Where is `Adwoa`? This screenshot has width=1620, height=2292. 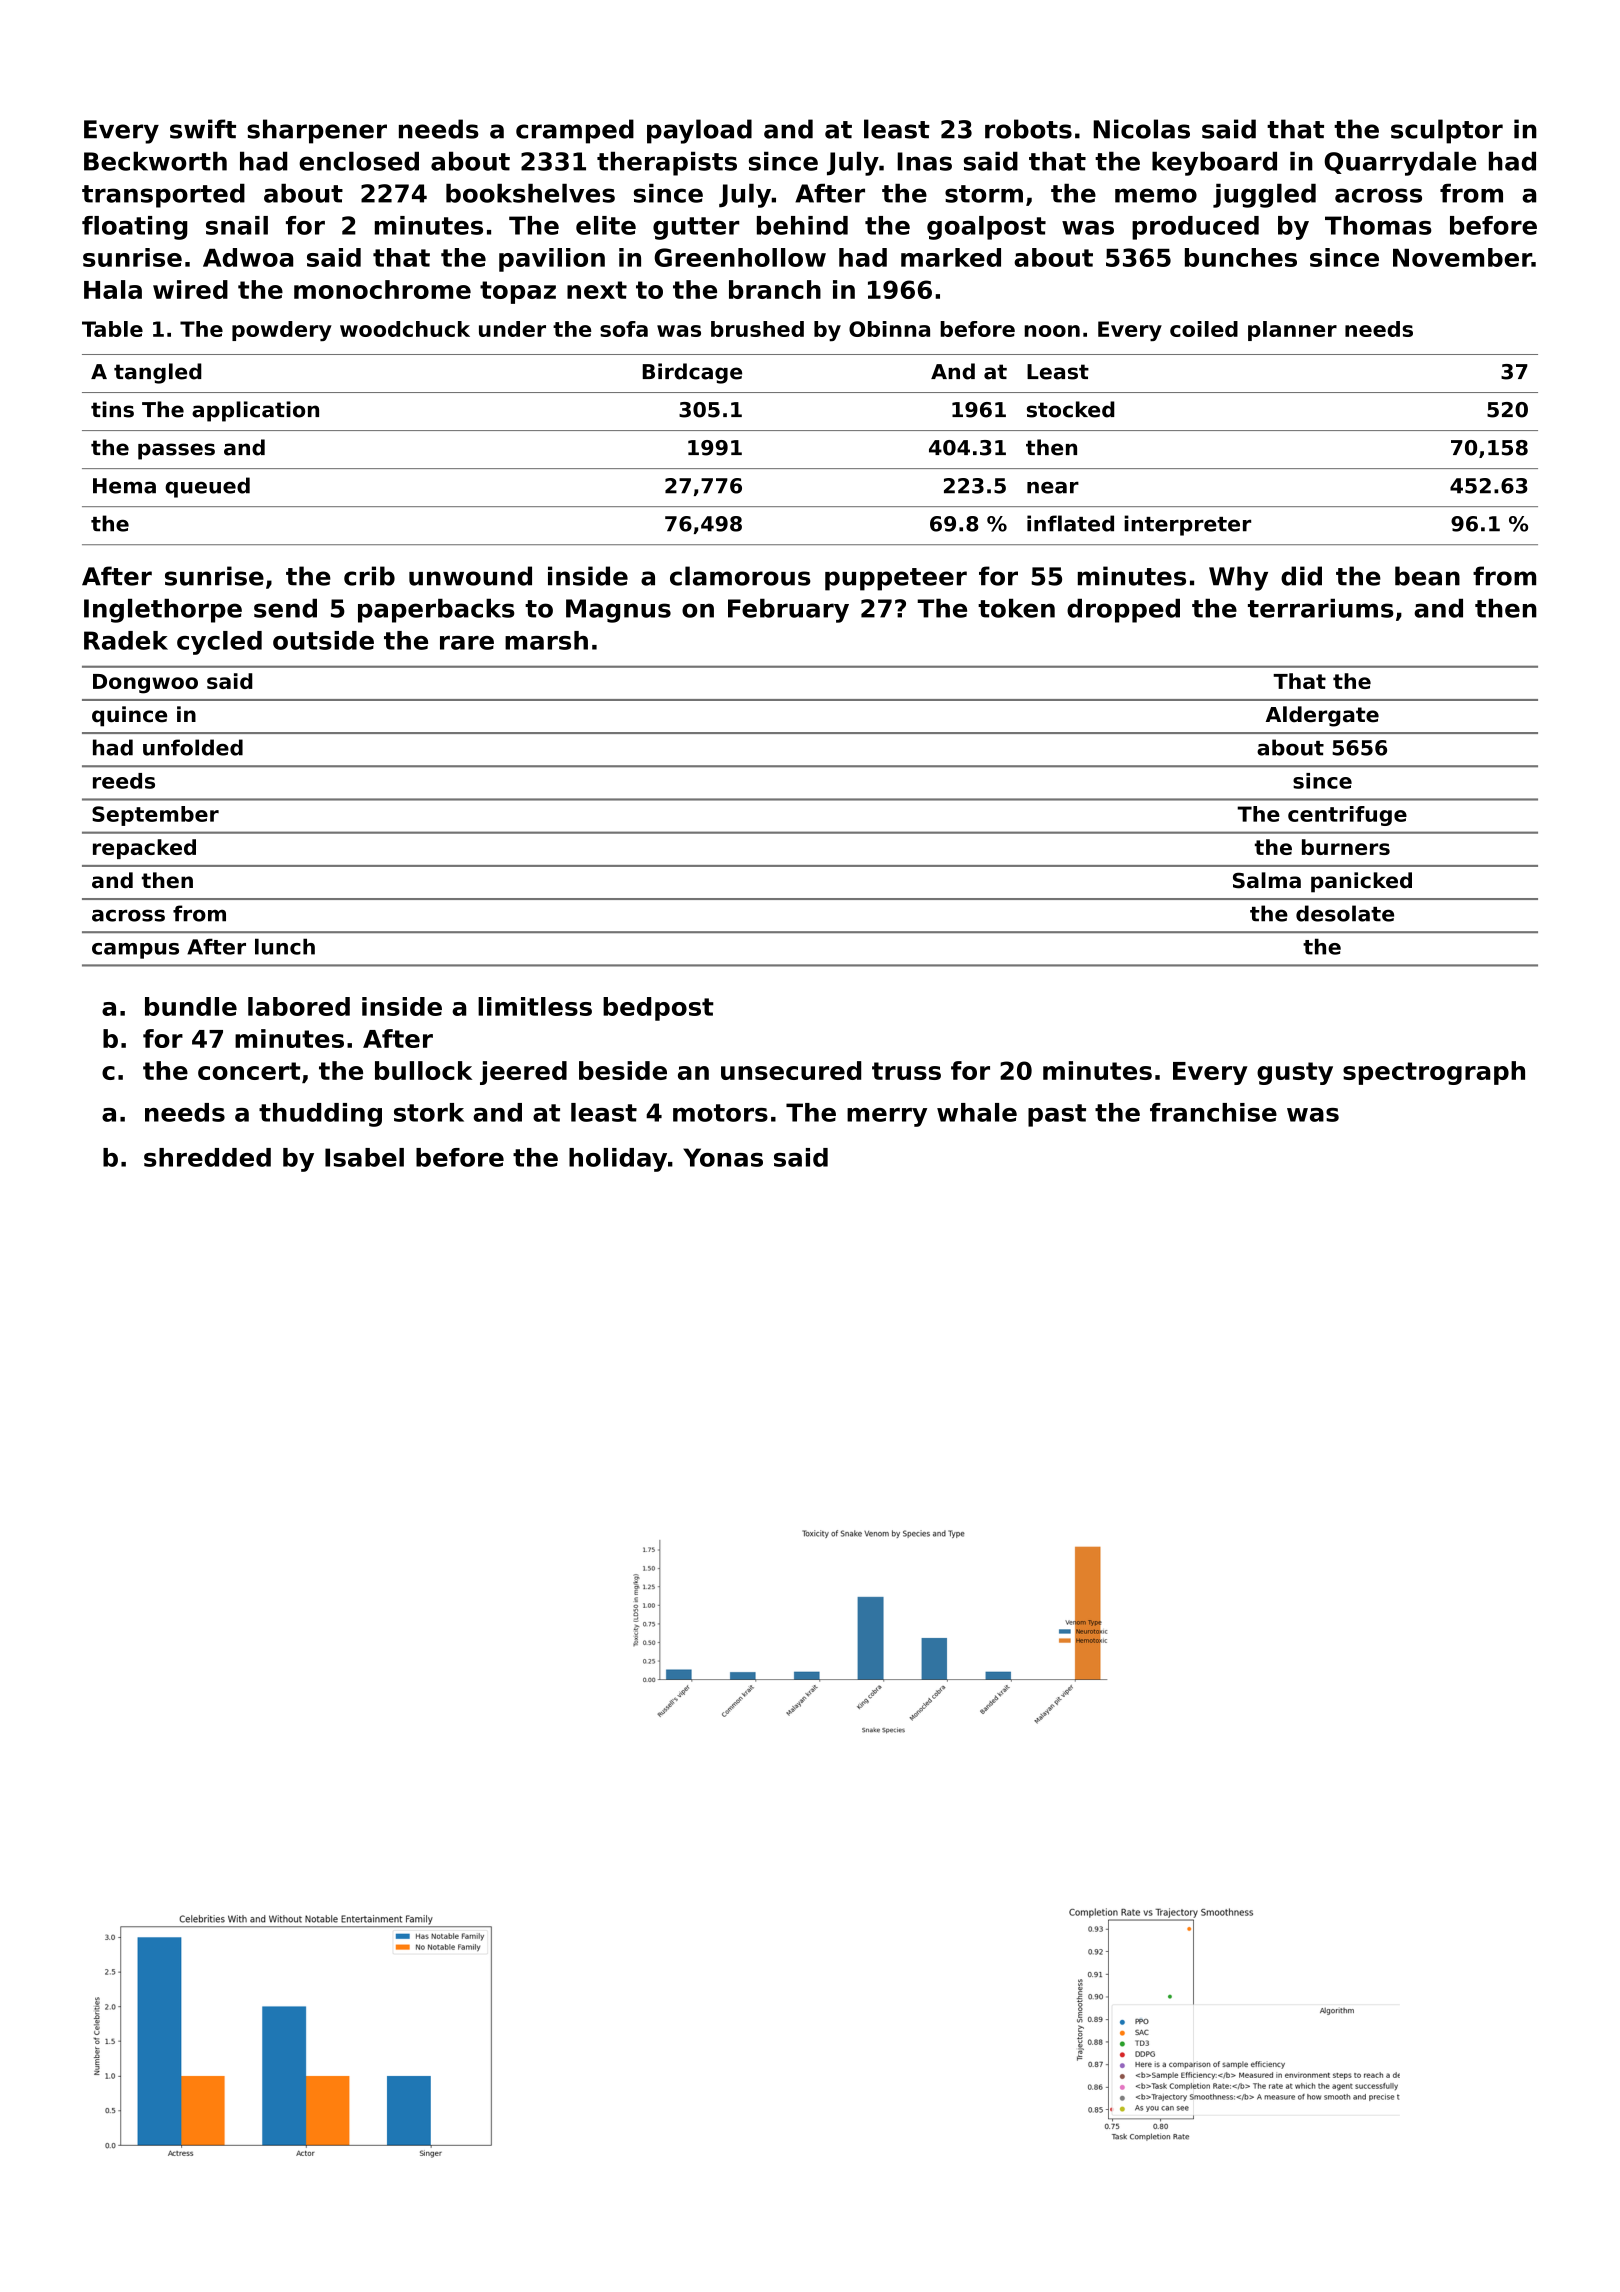 Adwoa is located at coordinates (248, 257).
